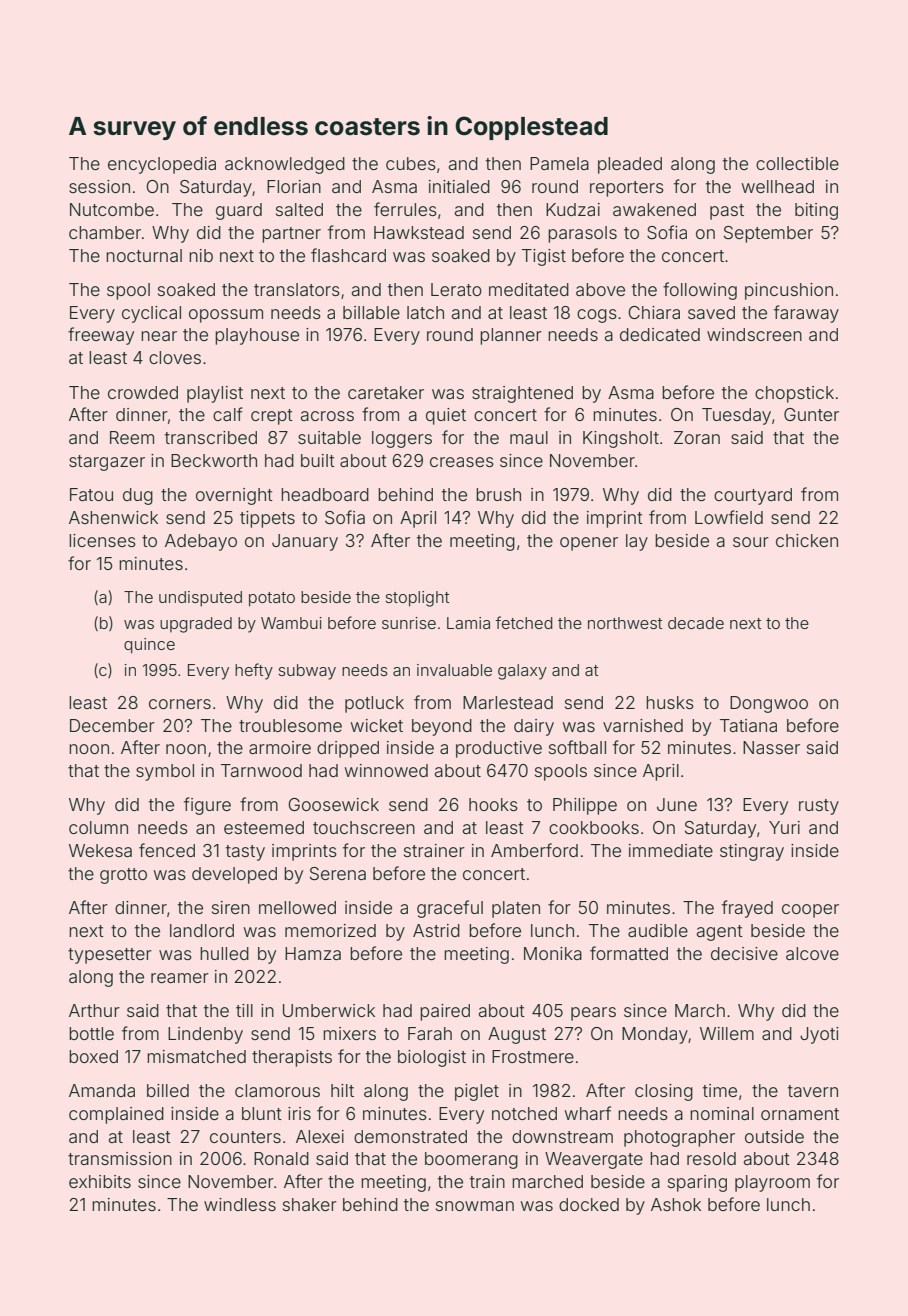  Describe the element at coordinates (120, 1158) in the page. I see `transmission` at that location.
